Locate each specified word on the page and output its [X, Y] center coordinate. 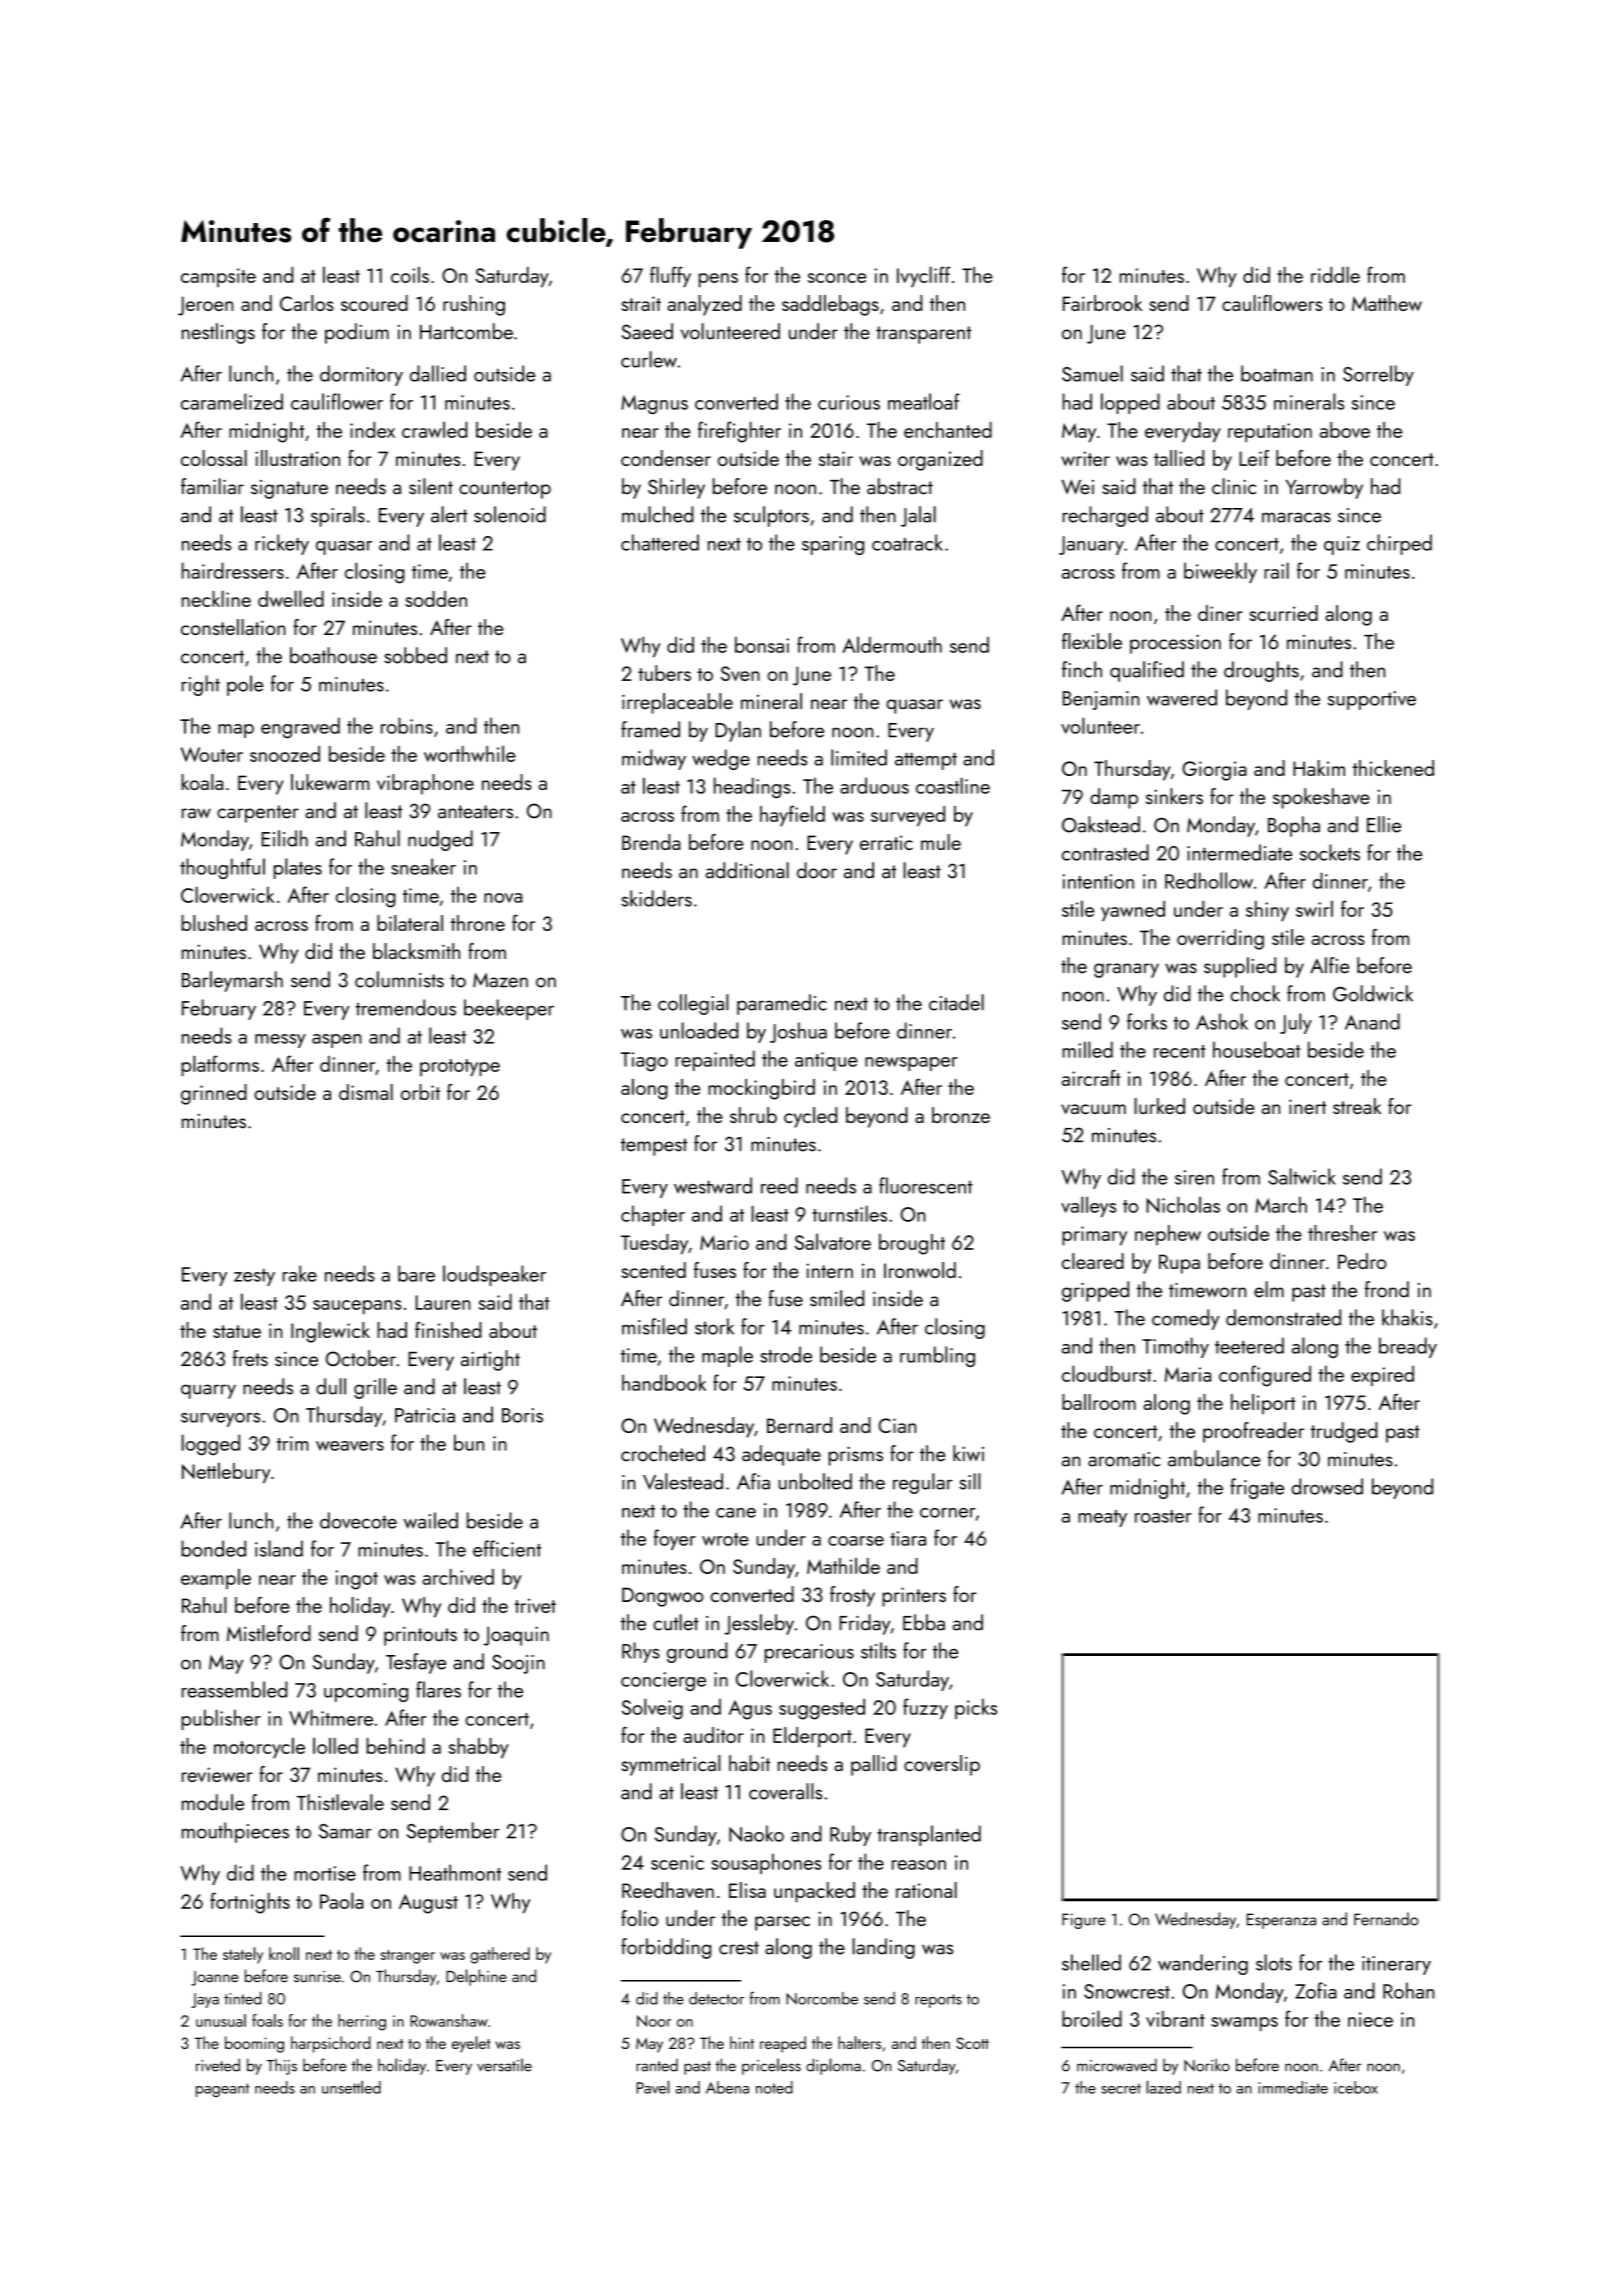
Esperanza [1281, 1921]
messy [280, 1041]
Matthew [1387, 303]
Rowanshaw [449, 2020]
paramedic [782, 1004]
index [372, 430]
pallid [874, 1765]
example [216, 1578]
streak [1357, 1106]
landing [883, 1948]
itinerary [1396, 1965]
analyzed [704, 305]
